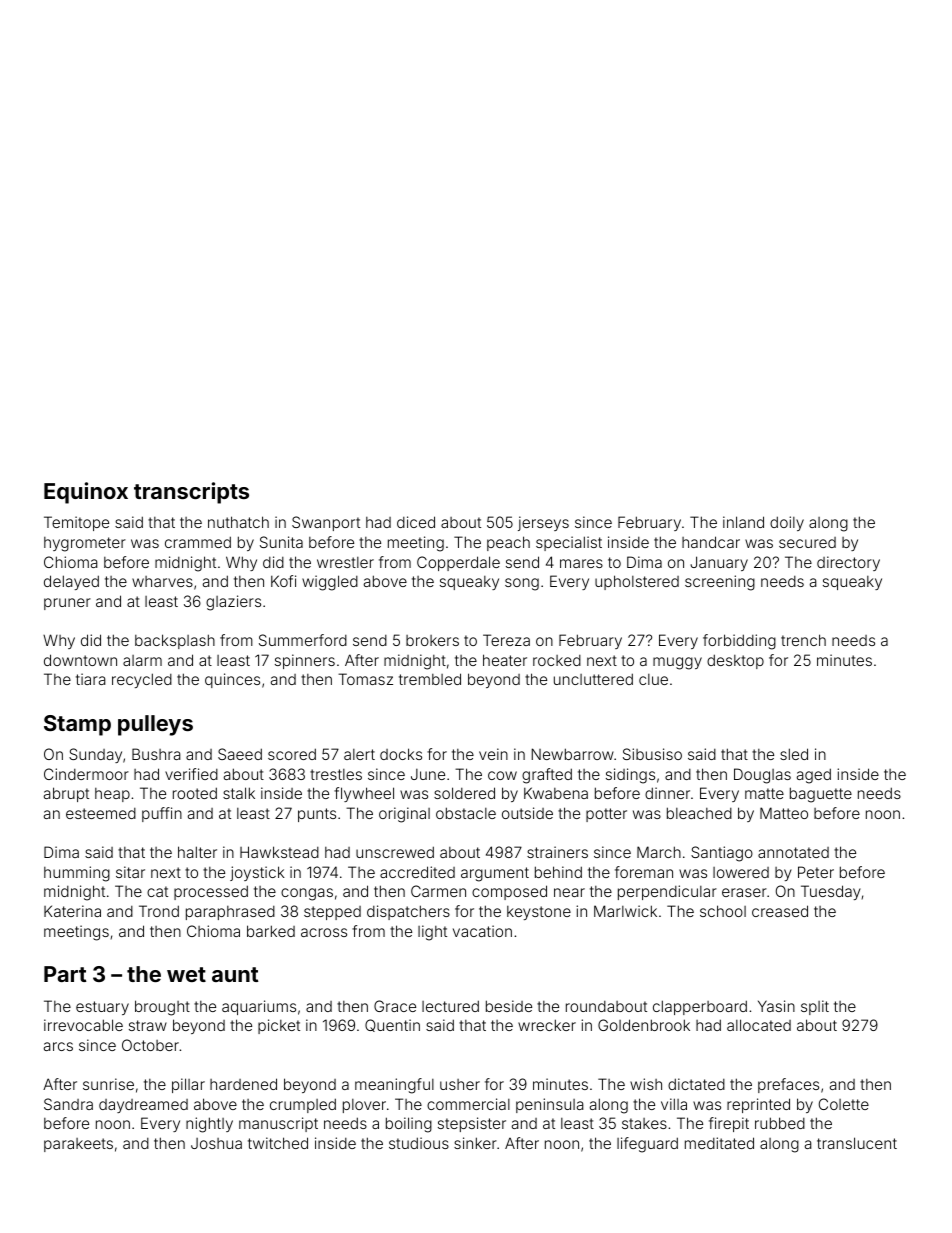 Image resolution: width=952 pixels, height=1233 pixels. What do you see at coordinates (78, 1145) in the screenshot?
I see `parakeets` at bounding box center [78, 1145].
